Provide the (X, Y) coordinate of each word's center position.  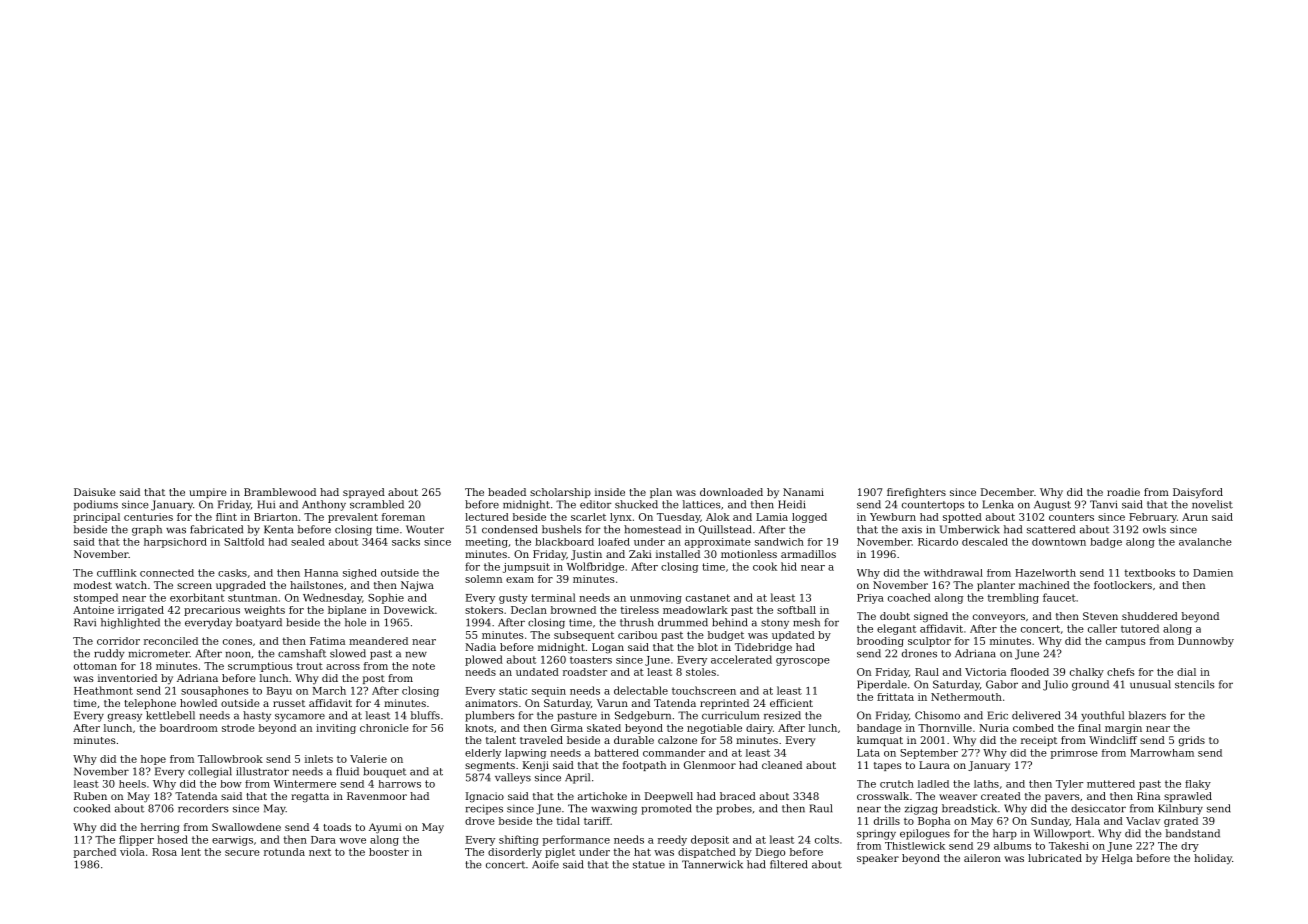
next (320, 852)
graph (147, 530)
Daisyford (1198, 493)
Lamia (772, 517)
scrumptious (260, 667)
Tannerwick (712, 864)
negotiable (714, 729)
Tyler (1069, 785)
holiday (1213, 859)
